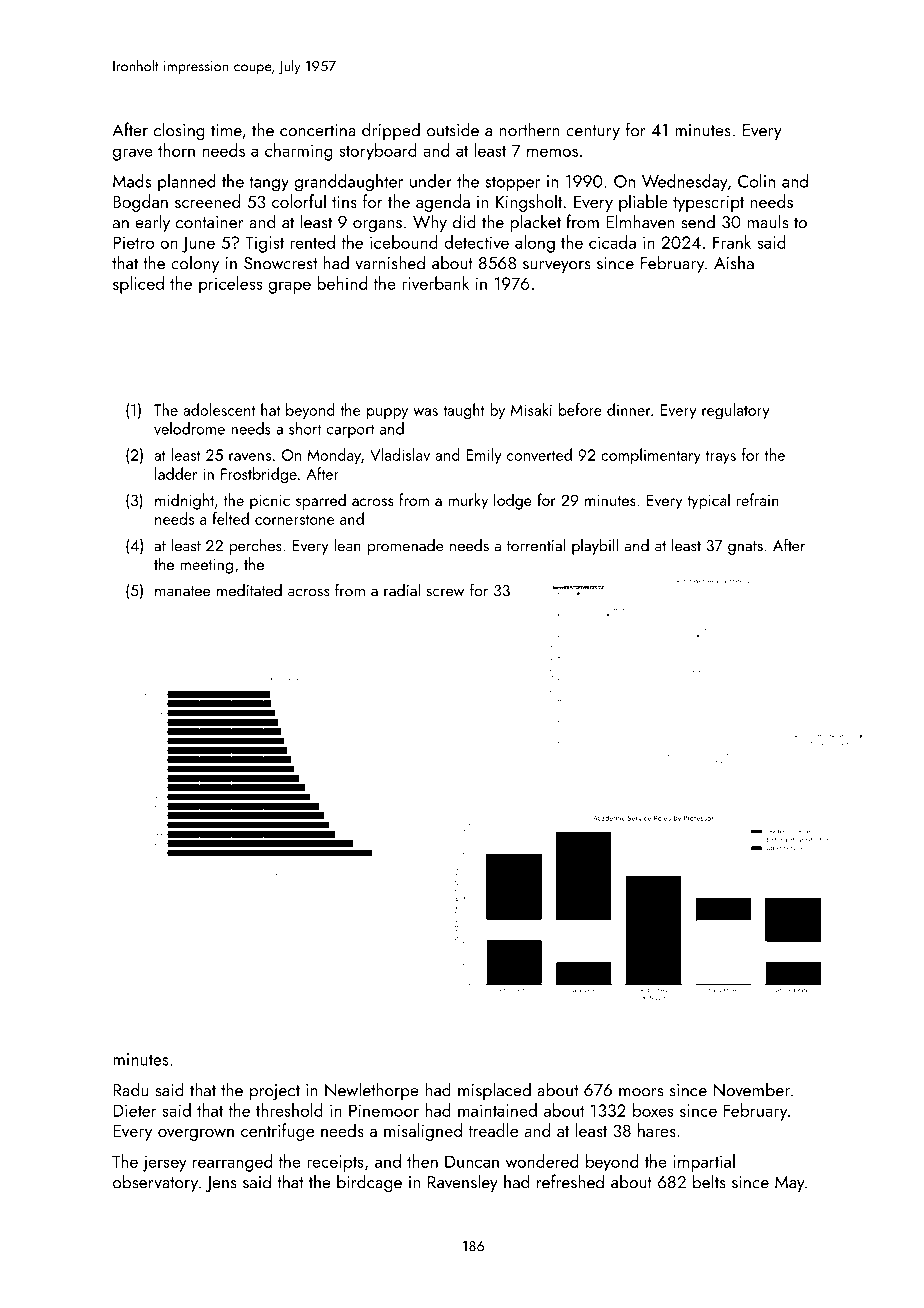  I want to click on Misaki, so click(531, 409).
